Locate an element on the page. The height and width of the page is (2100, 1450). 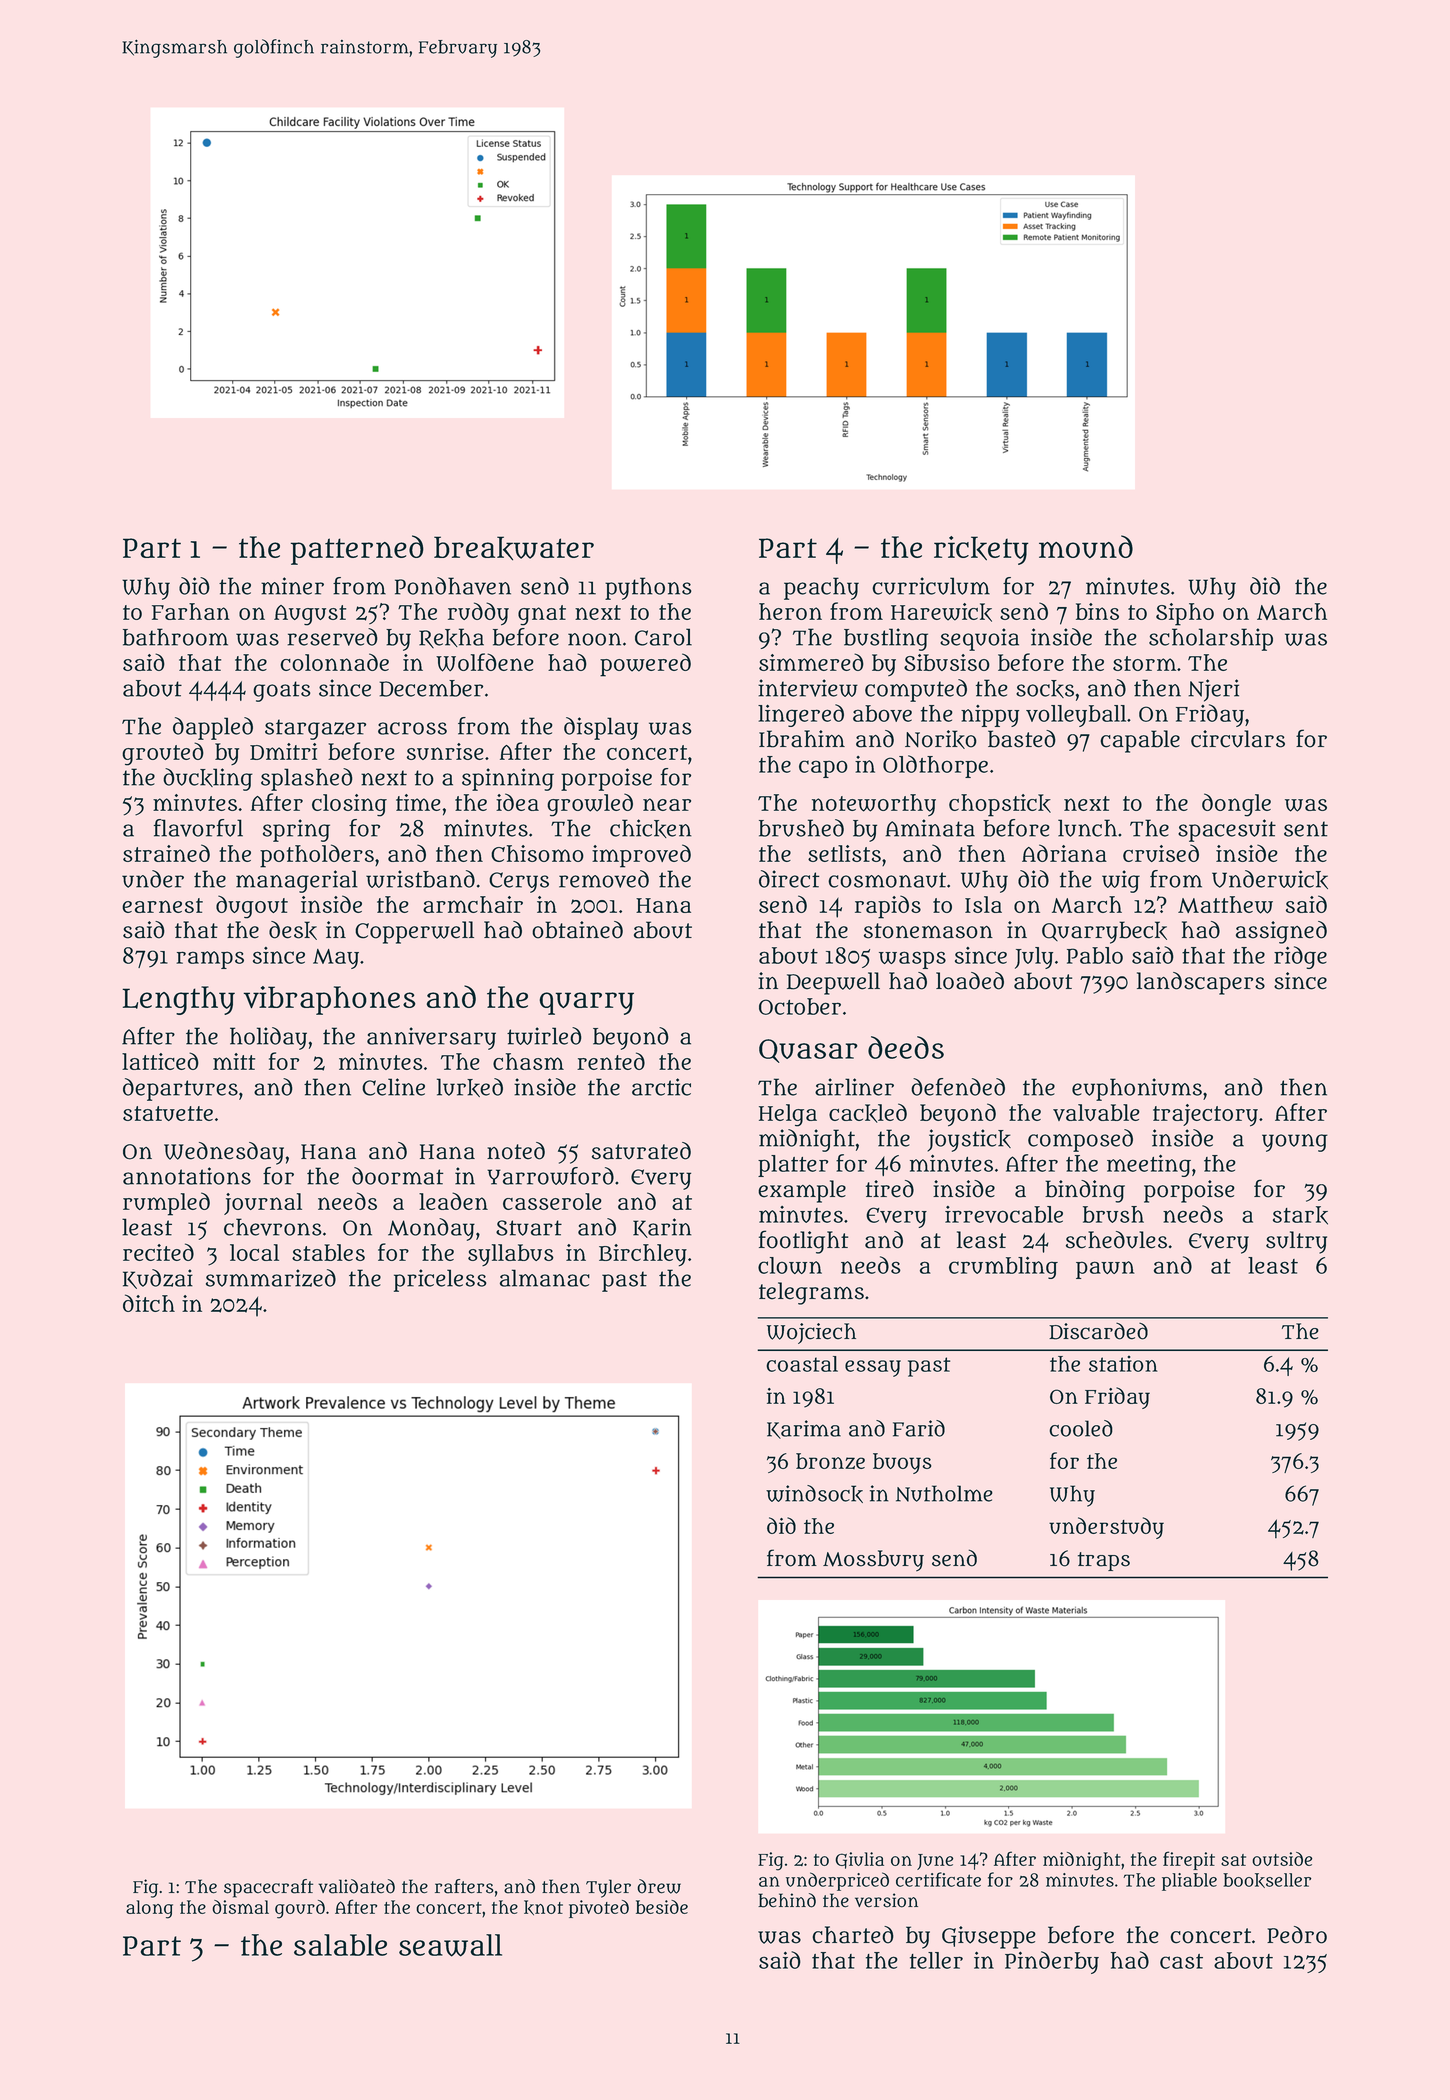
noteworthy is located at coordinates (874, 805).
